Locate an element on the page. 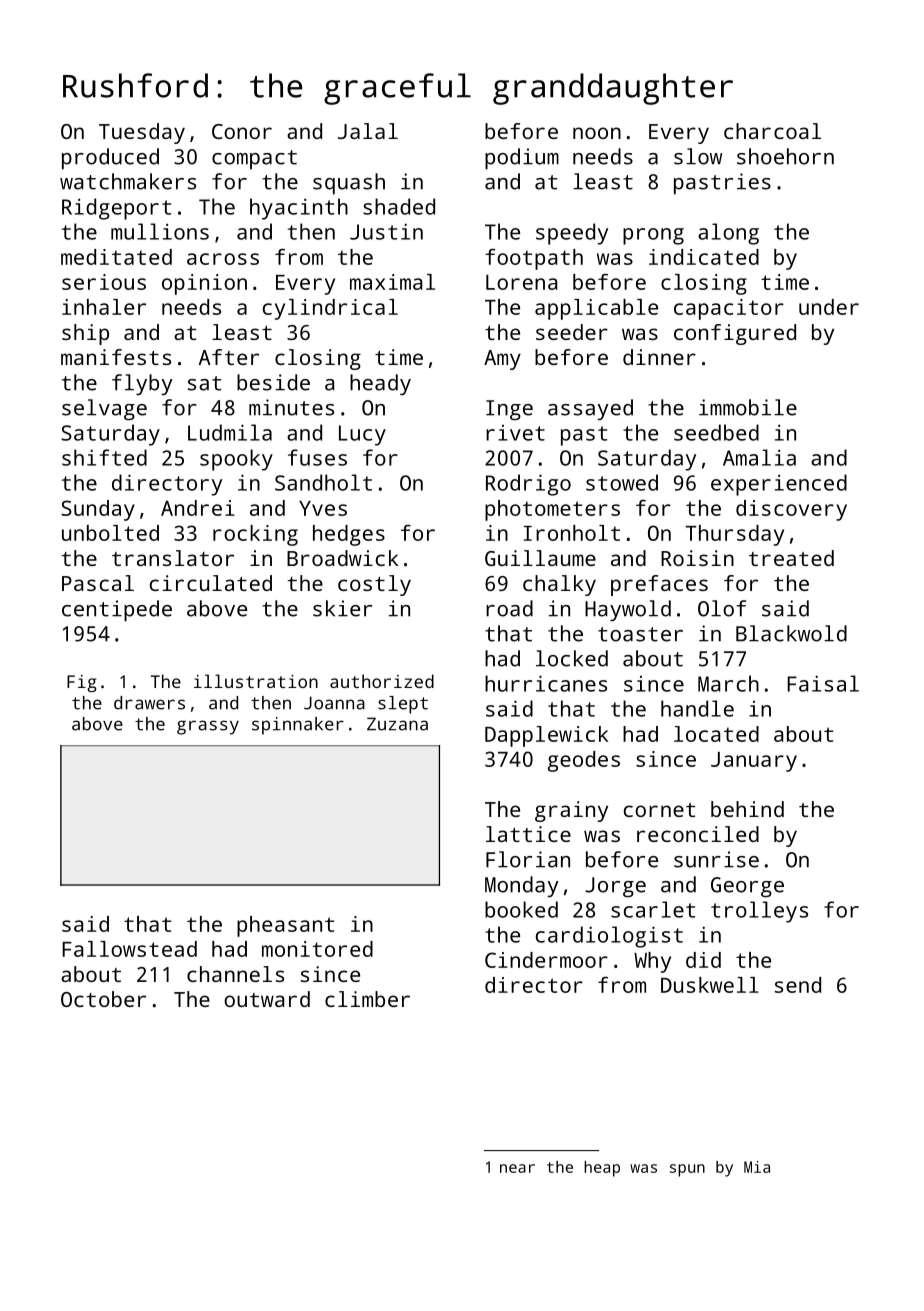 Image resolution: width=924 pixels, height=1311 pixels. spooky is located at coordinates (236, 460).
